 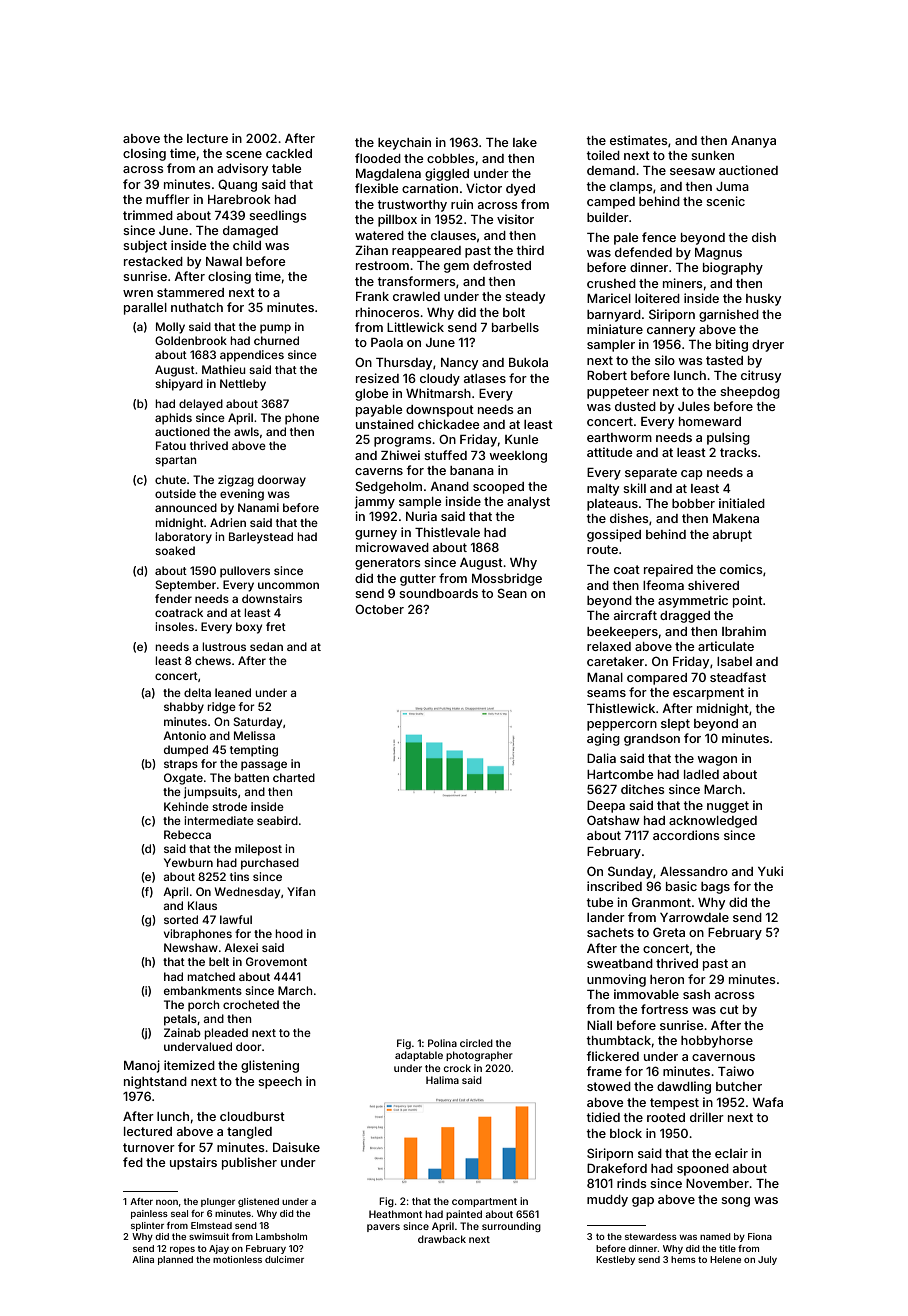 I want to click on Polina, so click(x=442, y=1043).
